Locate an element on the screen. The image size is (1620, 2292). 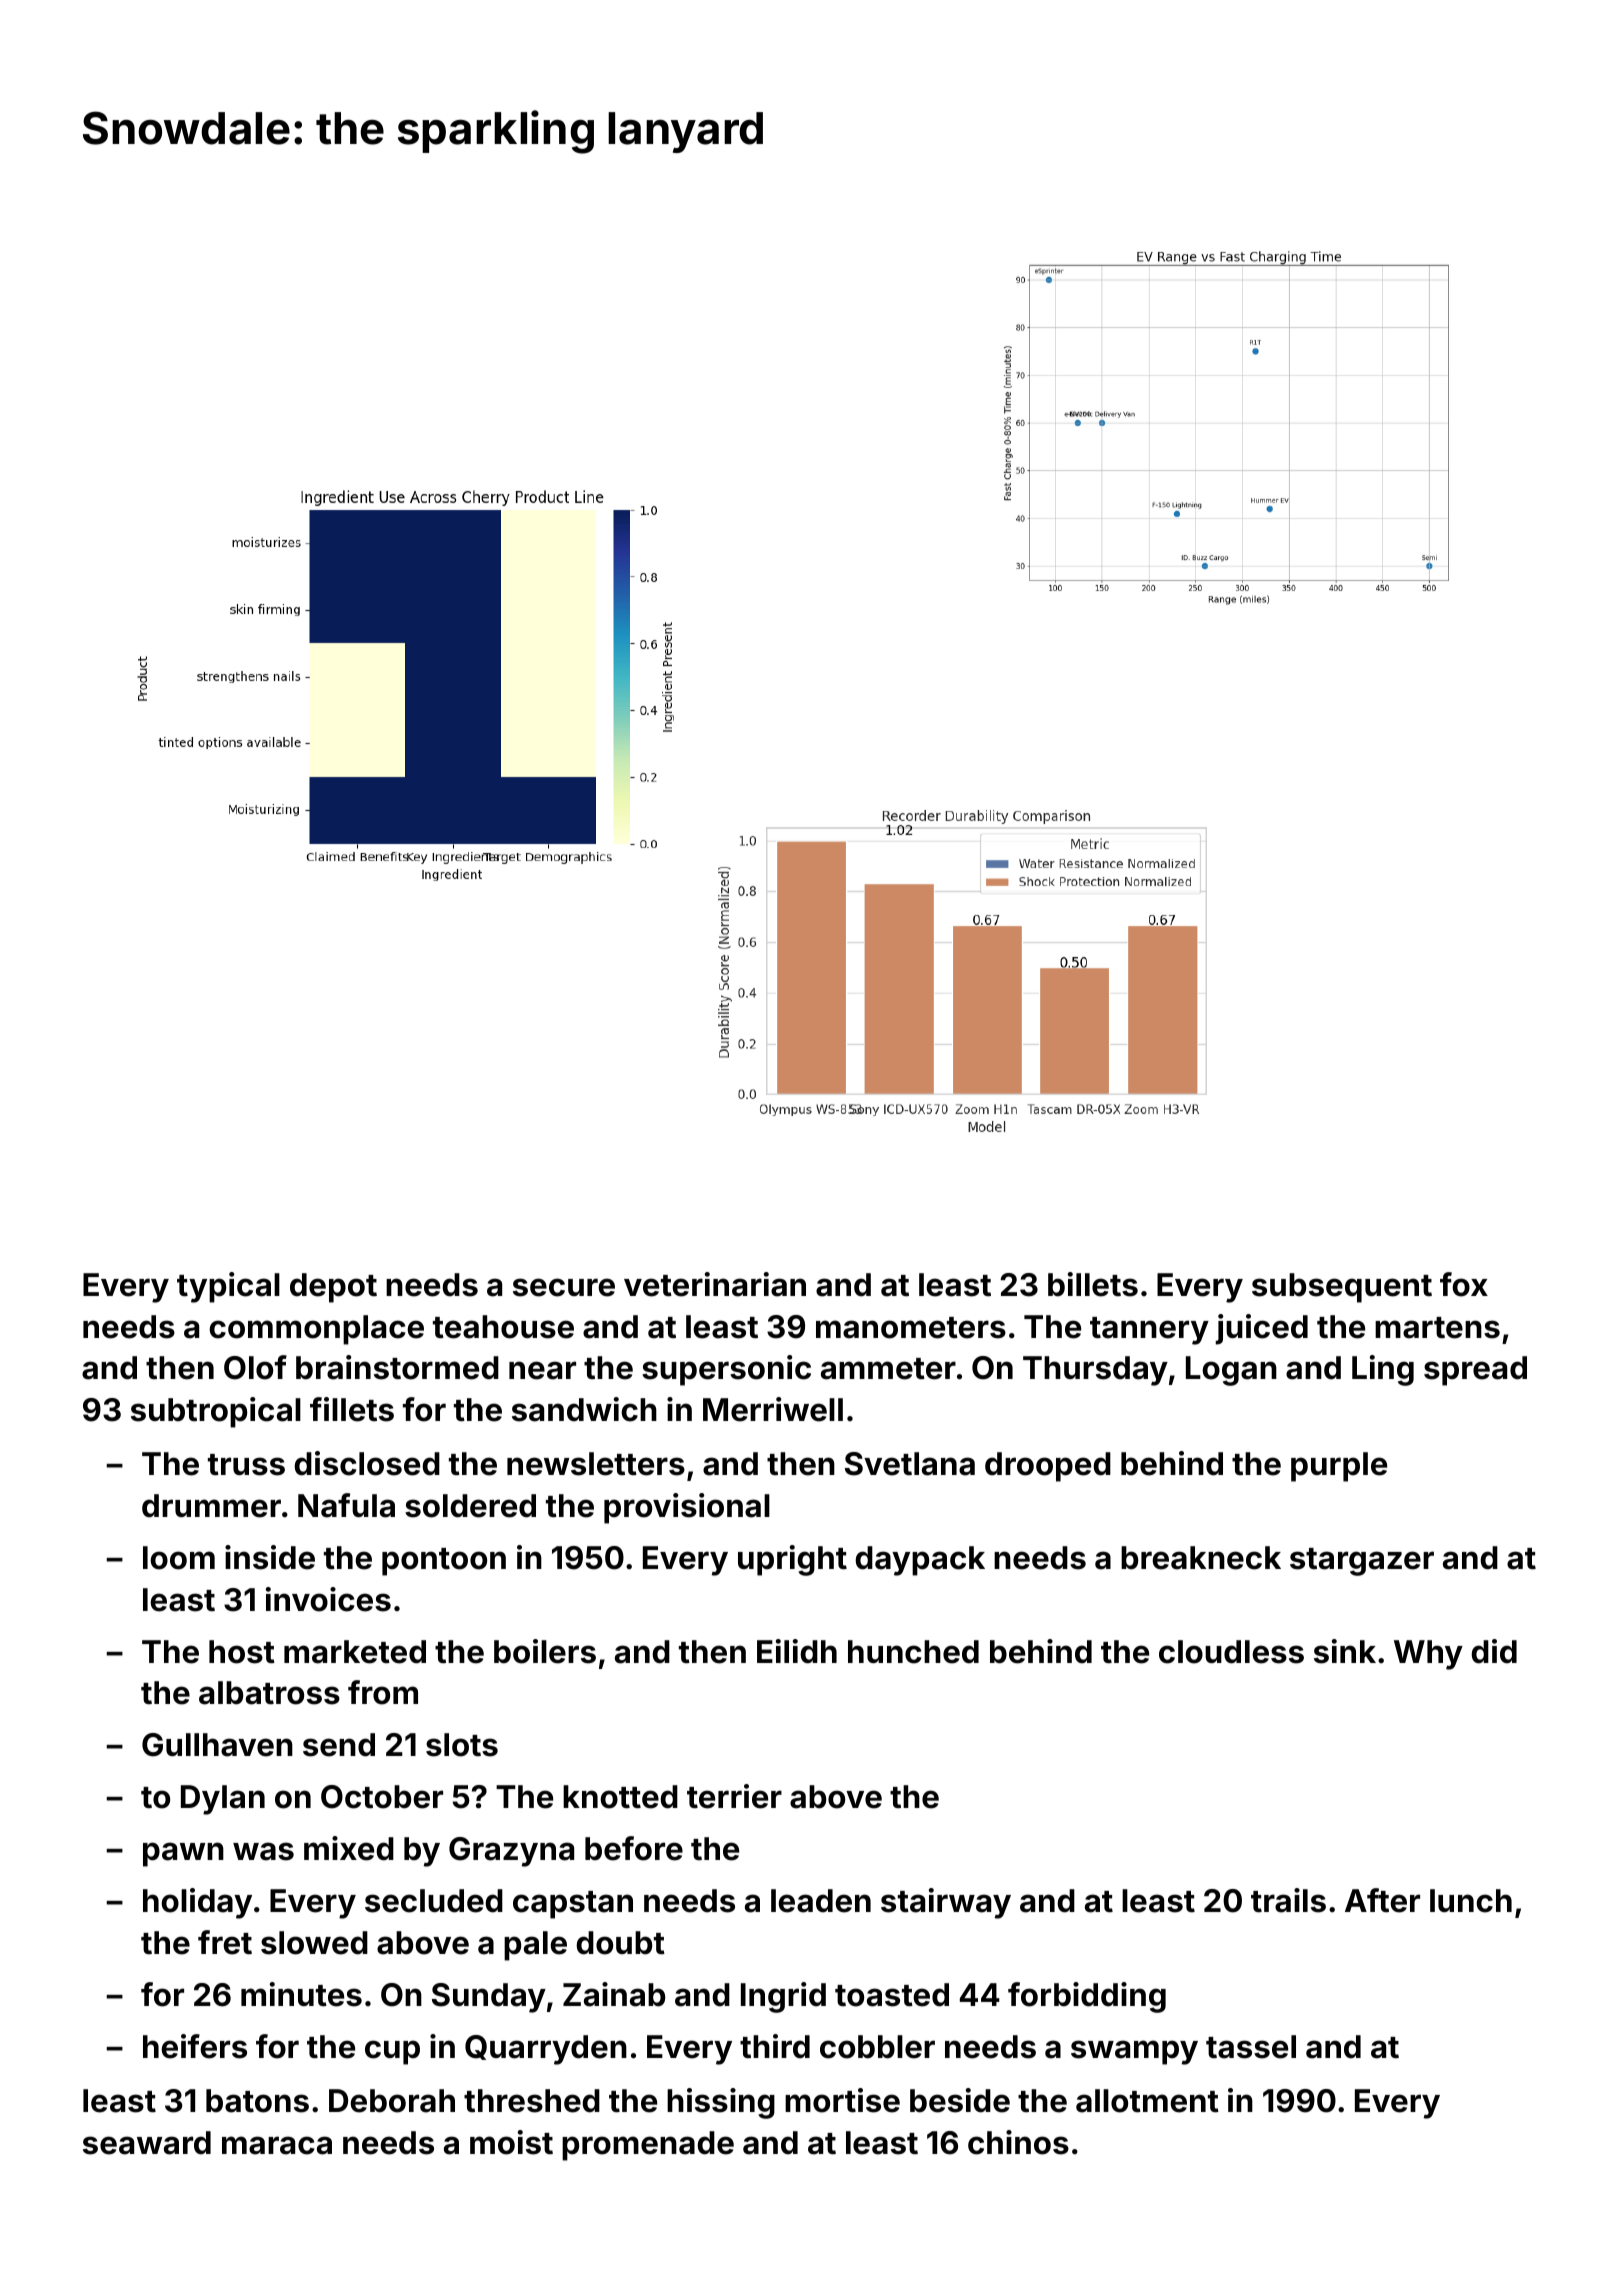
batons is located at coordinates (257, 2101).
